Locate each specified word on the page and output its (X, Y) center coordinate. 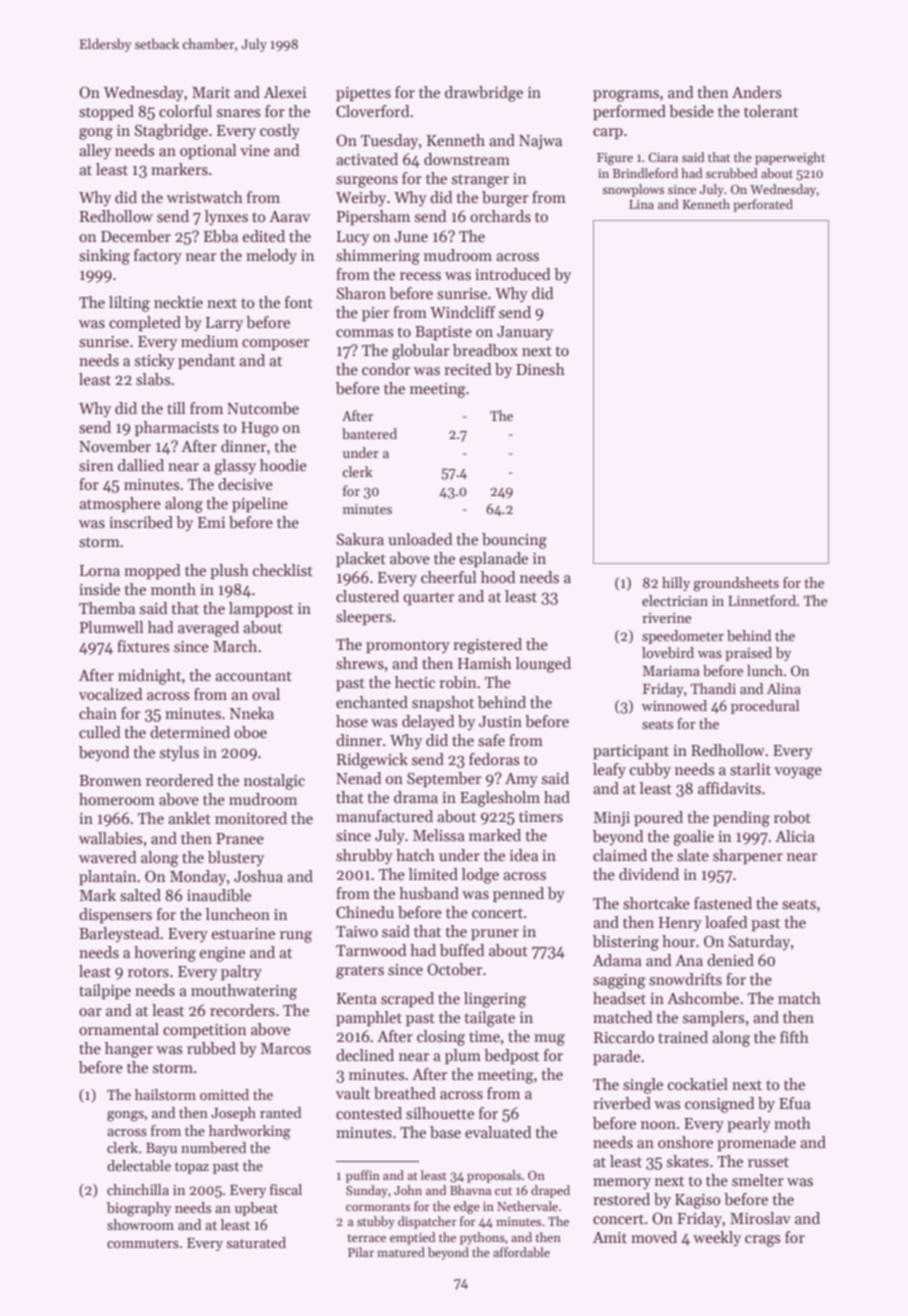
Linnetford (762, 600)
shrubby (364, 857)
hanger (129, 1050)
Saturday (759, 942)
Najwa (540, 142)
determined (190, 732)
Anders (756, 92)
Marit (211, 92)
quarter (428, 598)
